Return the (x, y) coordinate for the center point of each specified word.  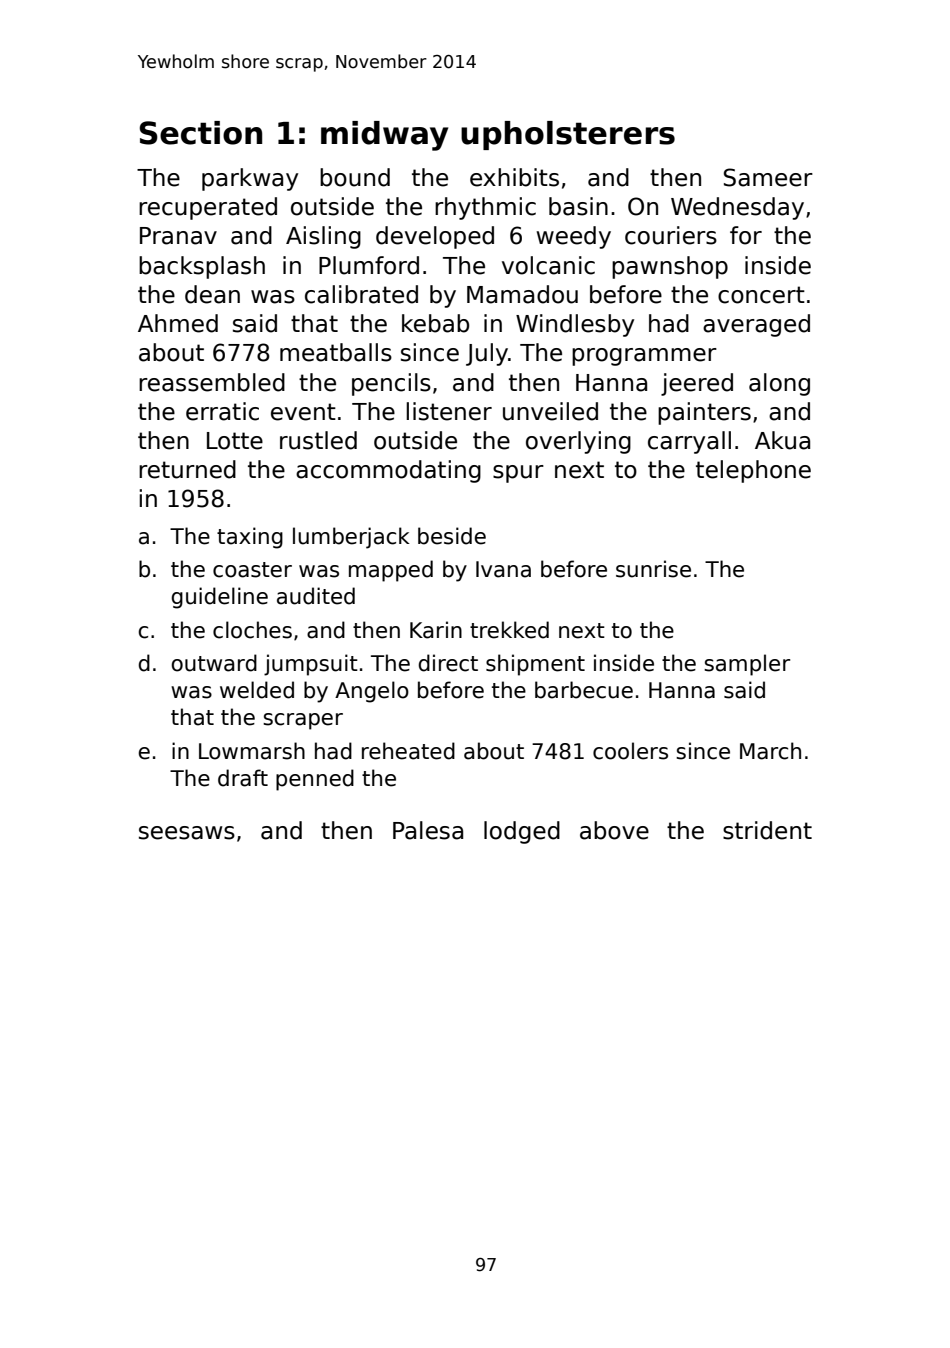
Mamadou (522, 294)
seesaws (187, 833)
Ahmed (178, 323)
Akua (782, 440)
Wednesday (737, 208)
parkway (250, 179)
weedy (574, 237)
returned (187, 469)
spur (518, 474)
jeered (697, 384)
